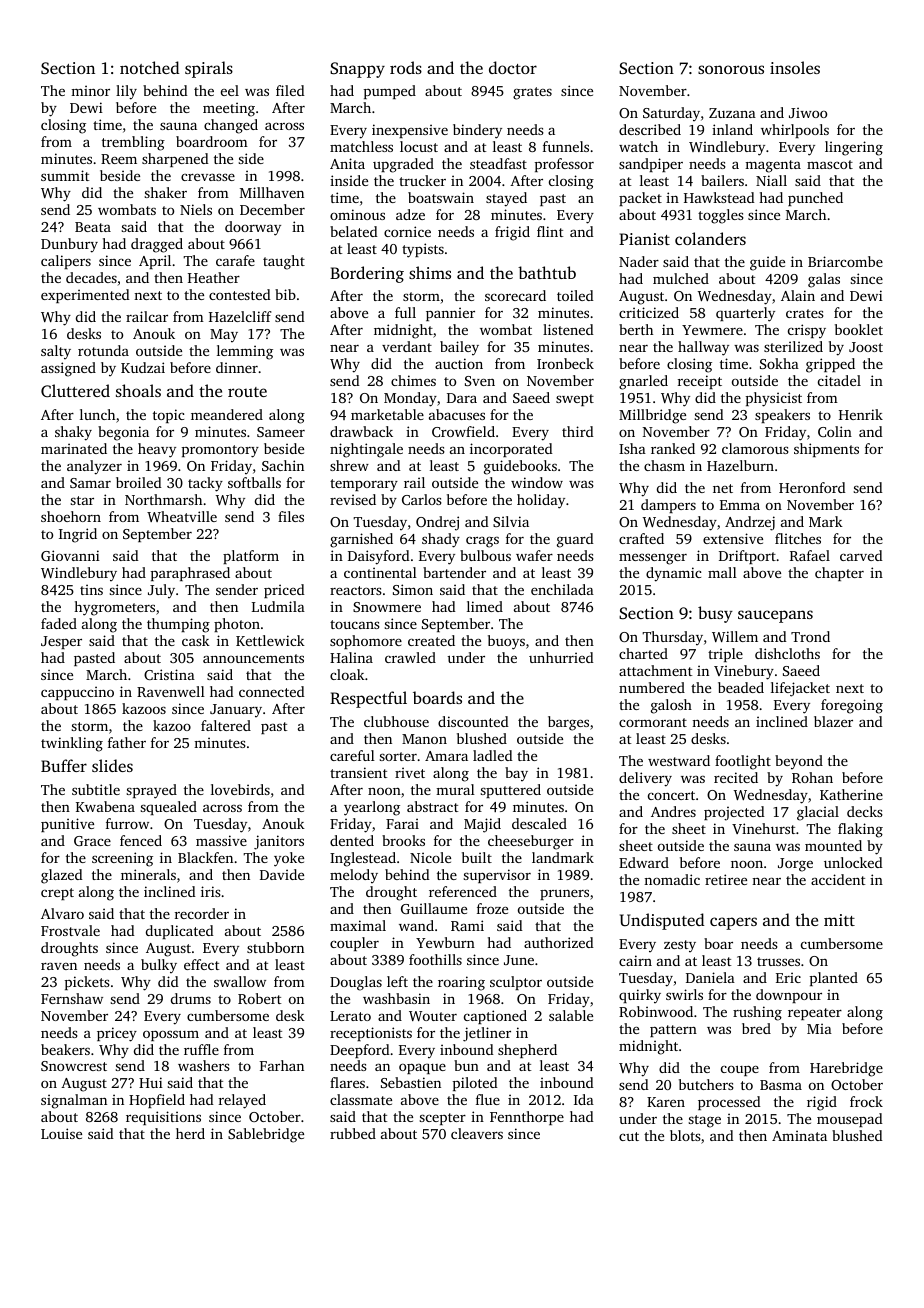 The height and width of the screenshot is (1308, 924). I want to click on sharpened, so click(175, 160).
